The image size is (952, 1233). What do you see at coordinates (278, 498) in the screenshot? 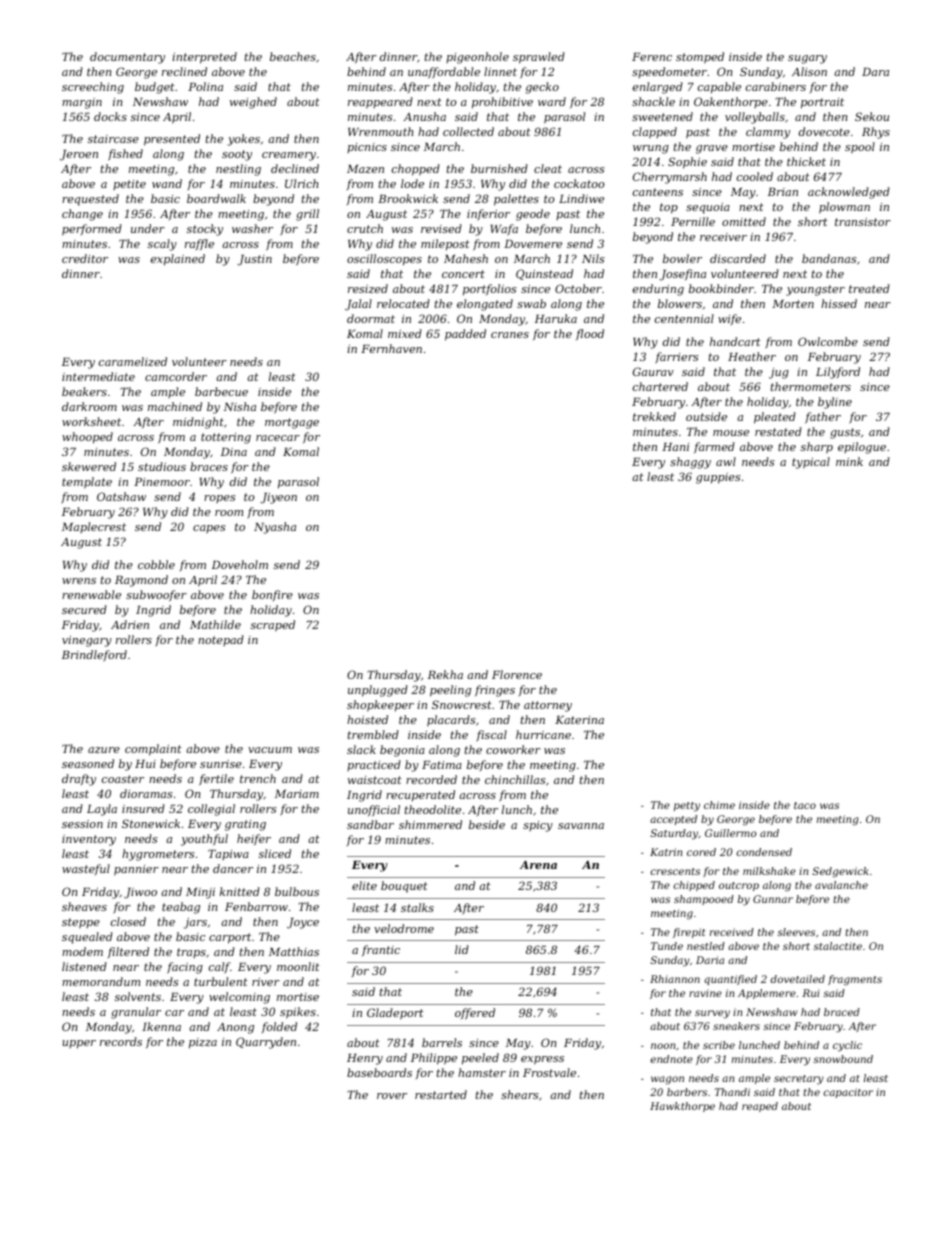
I see `Jiyeon` at bounding box center [278, 498].
